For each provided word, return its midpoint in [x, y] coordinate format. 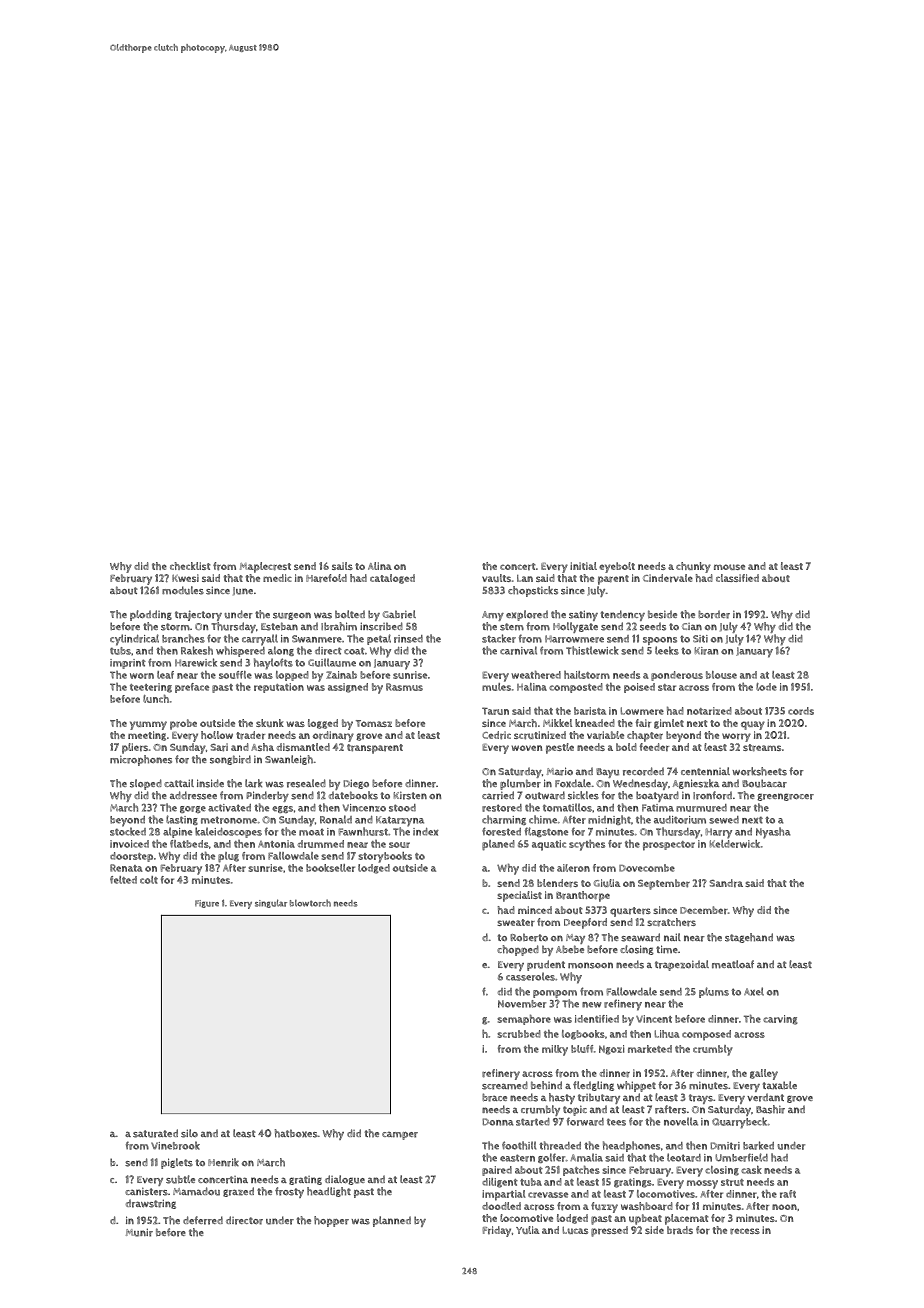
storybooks [385, 857]
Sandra [726, 883]
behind [546, 1085]
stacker [499, 638]
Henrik [223, 1162]
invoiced [129, 844]
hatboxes [296, 1133]
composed [706, 1035]
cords [801, 711]
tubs [120, 651]
